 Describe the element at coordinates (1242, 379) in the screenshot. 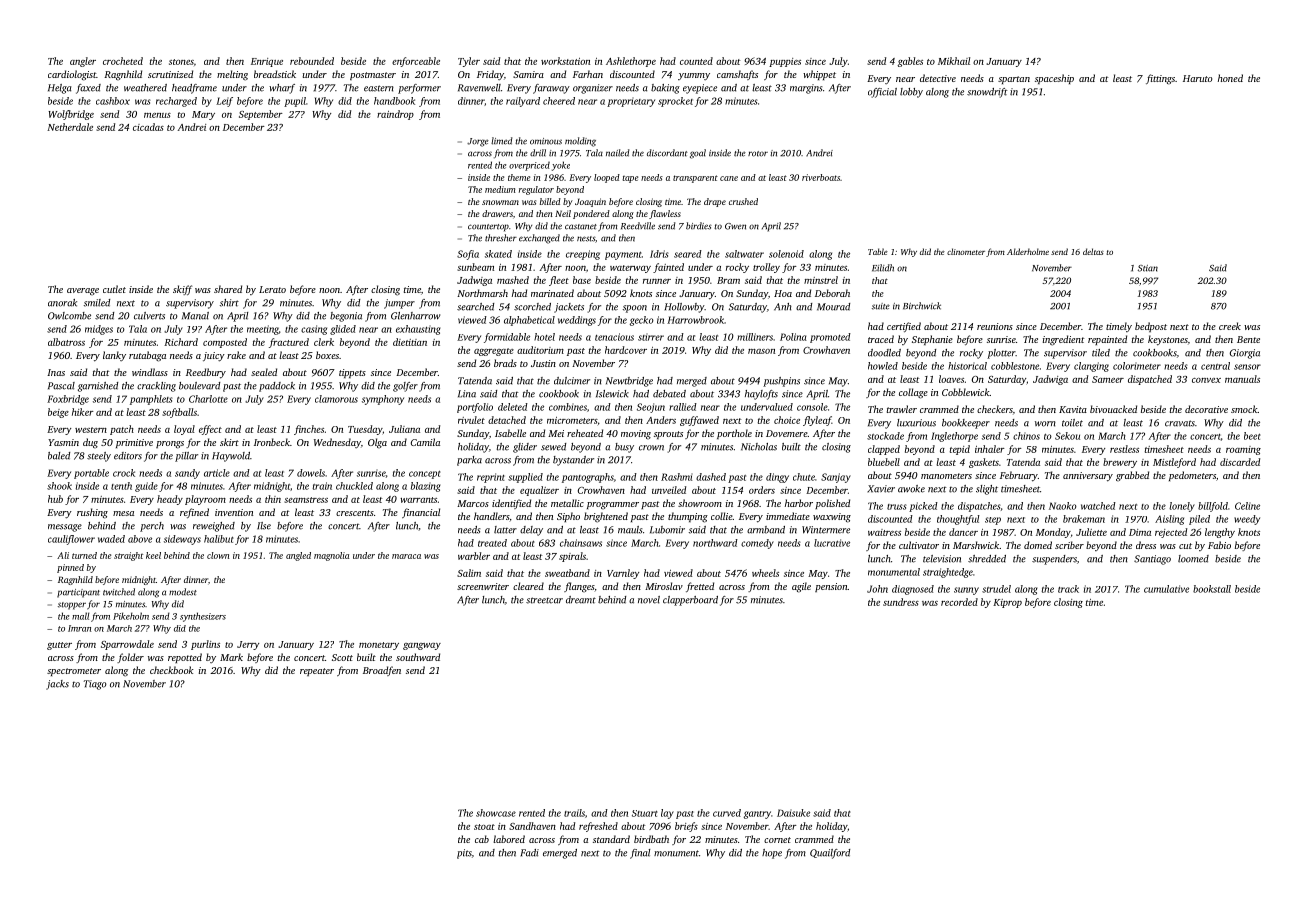

I see `manuals` at that location.
